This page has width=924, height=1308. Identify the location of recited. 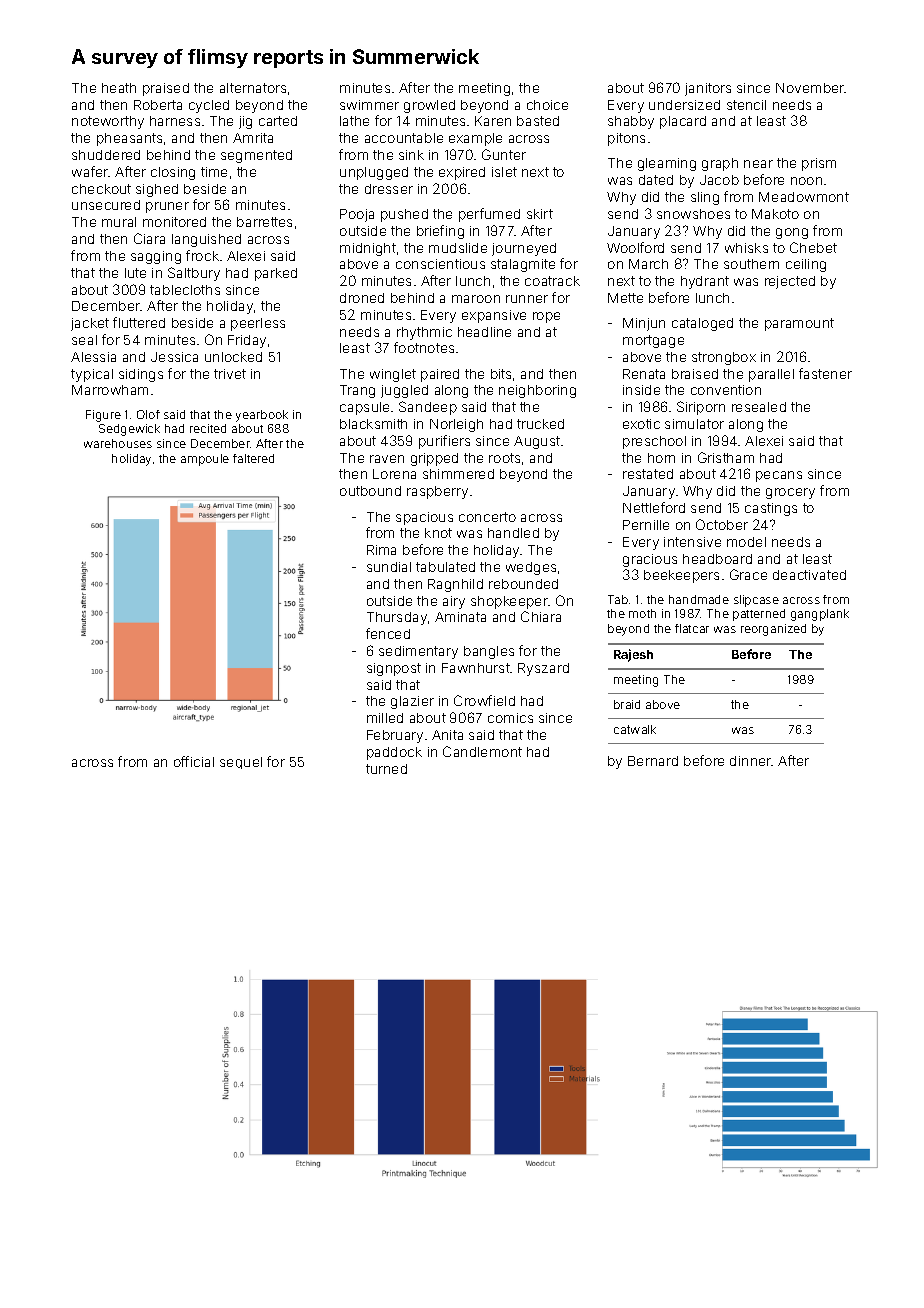
(208, 428).
